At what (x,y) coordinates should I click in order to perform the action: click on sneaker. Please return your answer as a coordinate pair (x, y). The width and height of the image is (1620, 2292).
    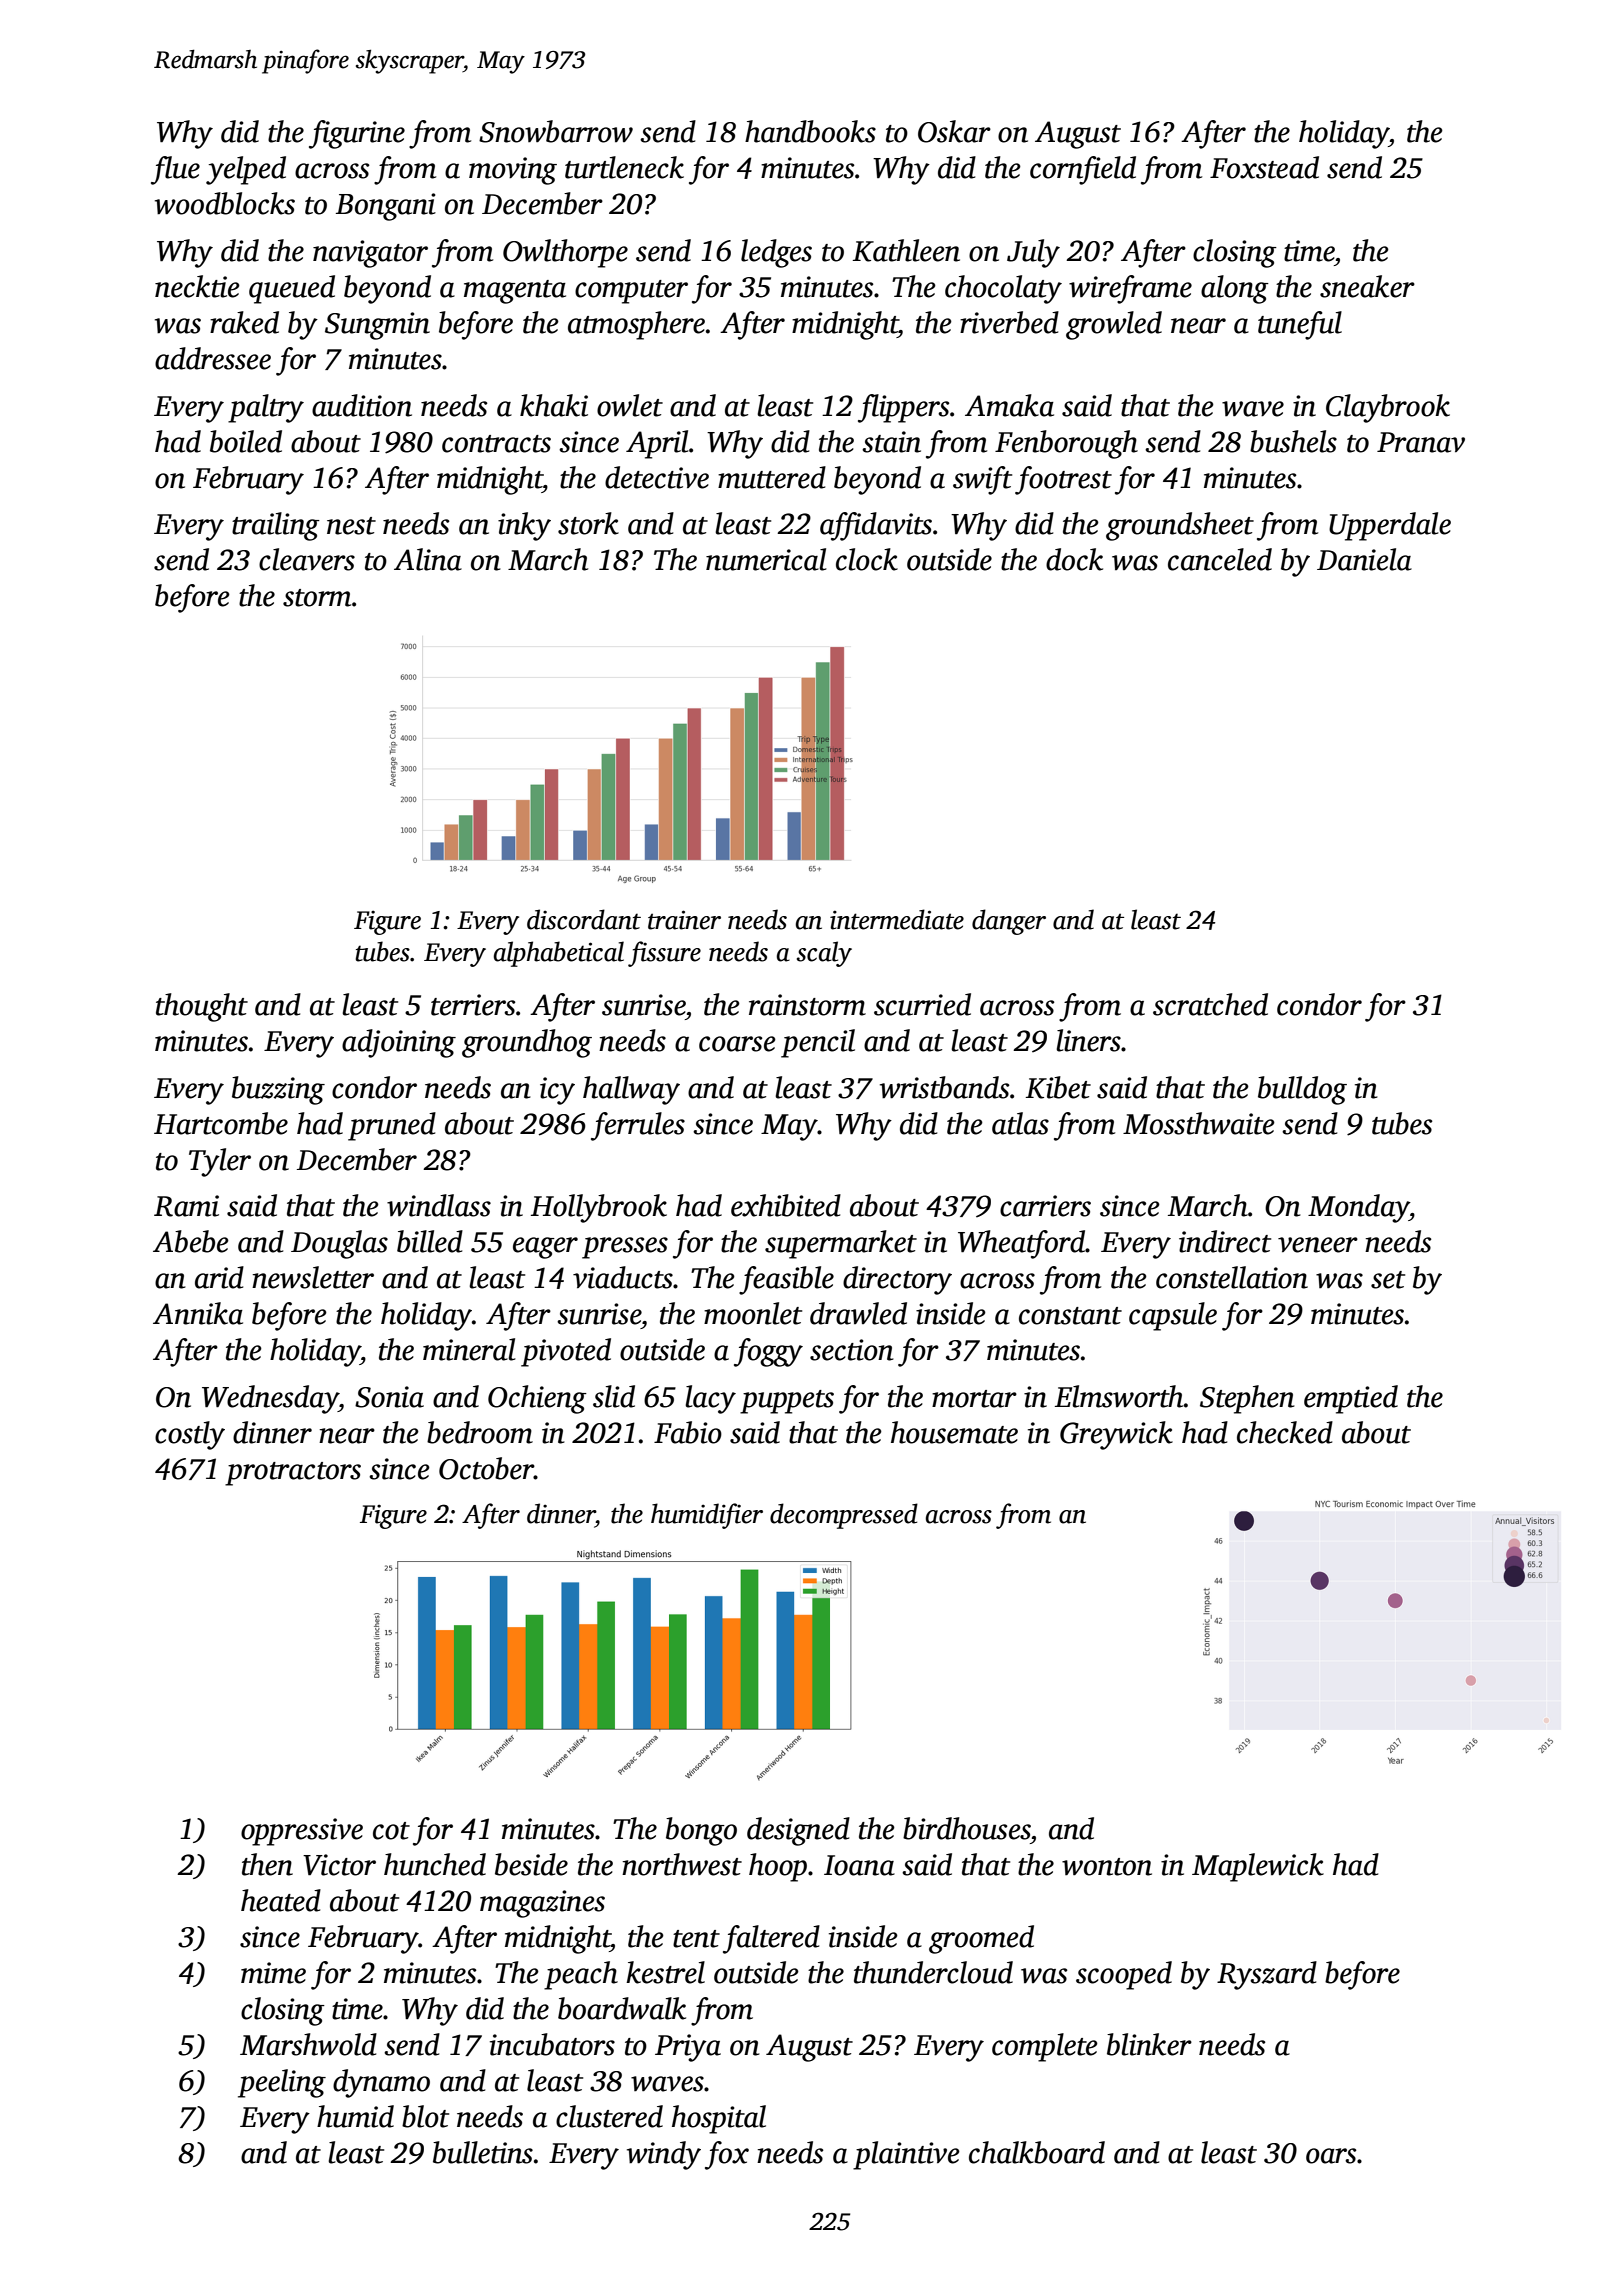
    Looking at the image, I should click on (1367, 286).
